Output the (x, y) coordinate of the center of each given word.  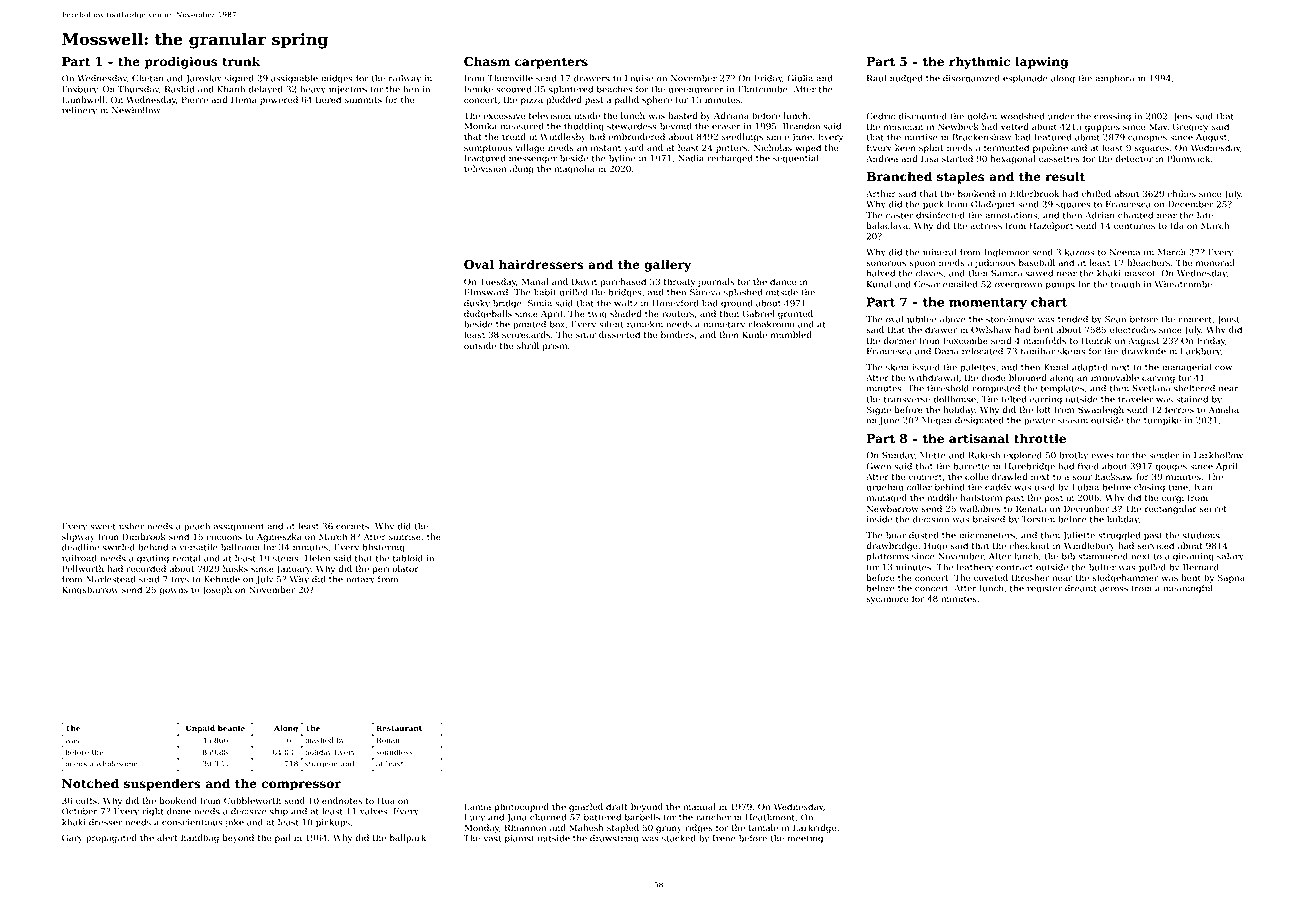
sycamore (887, 600)
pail (283, 838)
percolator (396, 569)
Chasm (487, 61)
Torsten (1038, 519)
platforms (888, 557)
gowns (173, 591)
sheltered (1194, 388)
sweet (103, 527)
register (1044, 589)
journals (715, 282)
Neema (1125, 252)
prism (554, 346)
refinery (79, 111)
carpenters (551, 63)
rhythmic (979, 62)
